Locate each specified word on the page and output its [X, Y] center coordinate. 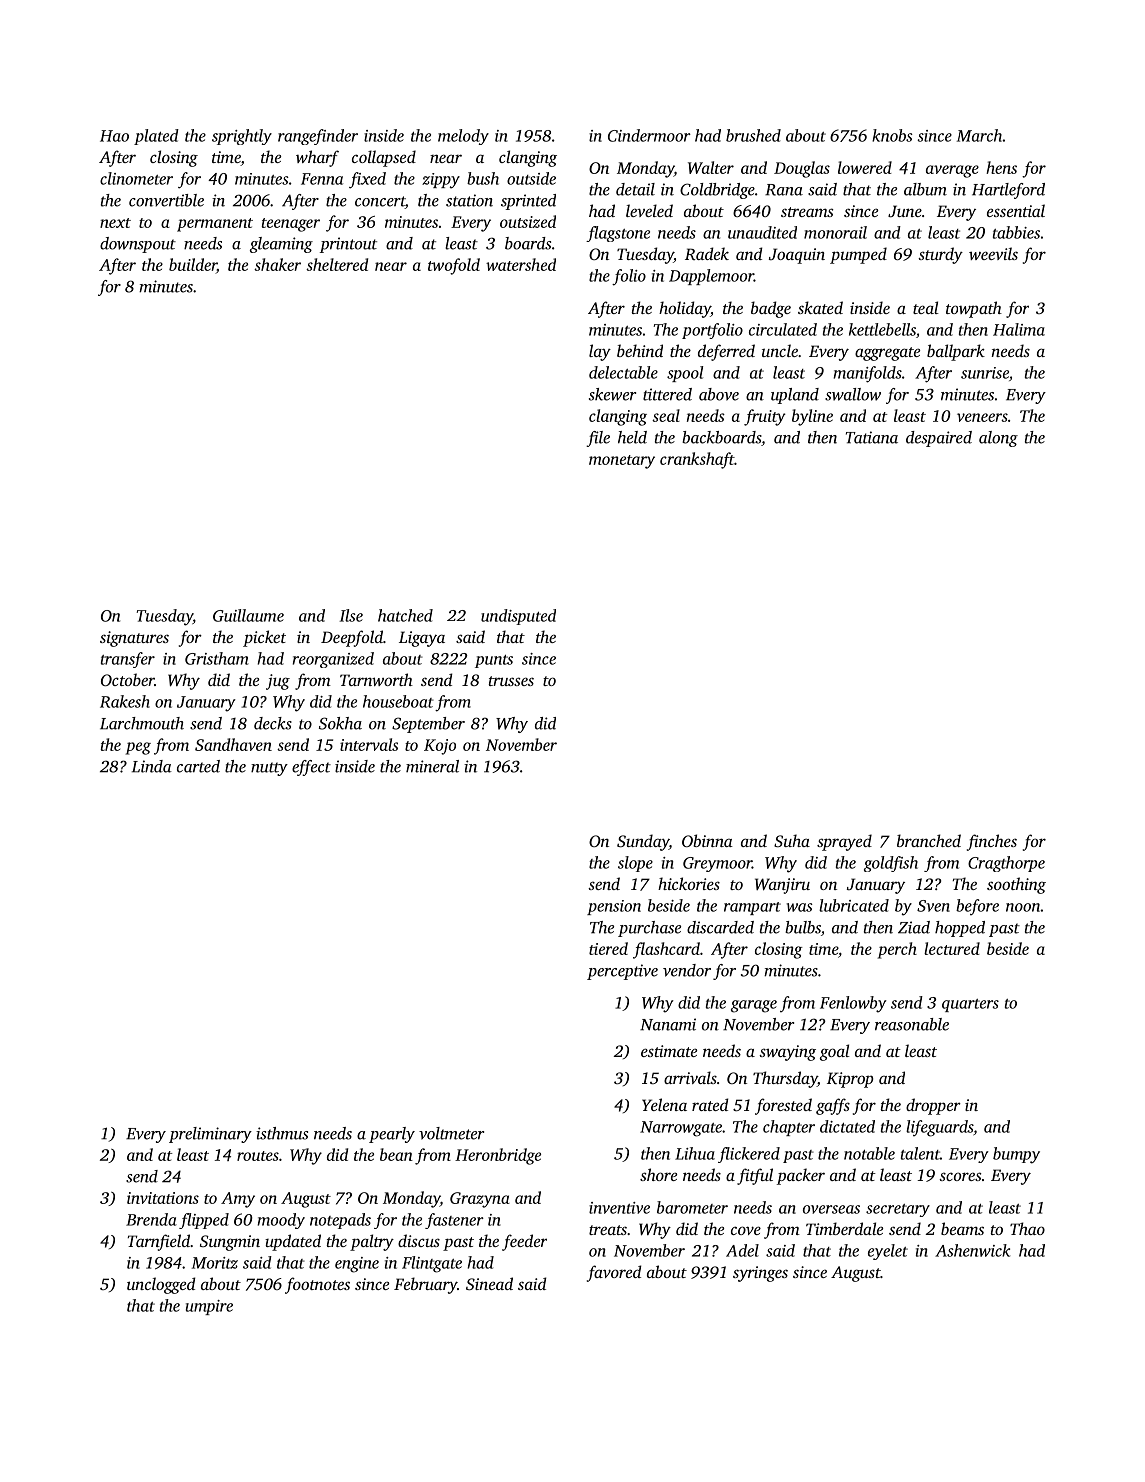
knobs [892, 135]
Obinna [707, 840]
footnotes [317, 1285]
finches [992, 842]
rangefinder [318, 137]
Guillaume [248, 615]
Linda [152, 766]
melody [463, 137]
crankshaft [697, 460]
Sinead [489, 1283]
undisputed [518, 617]
